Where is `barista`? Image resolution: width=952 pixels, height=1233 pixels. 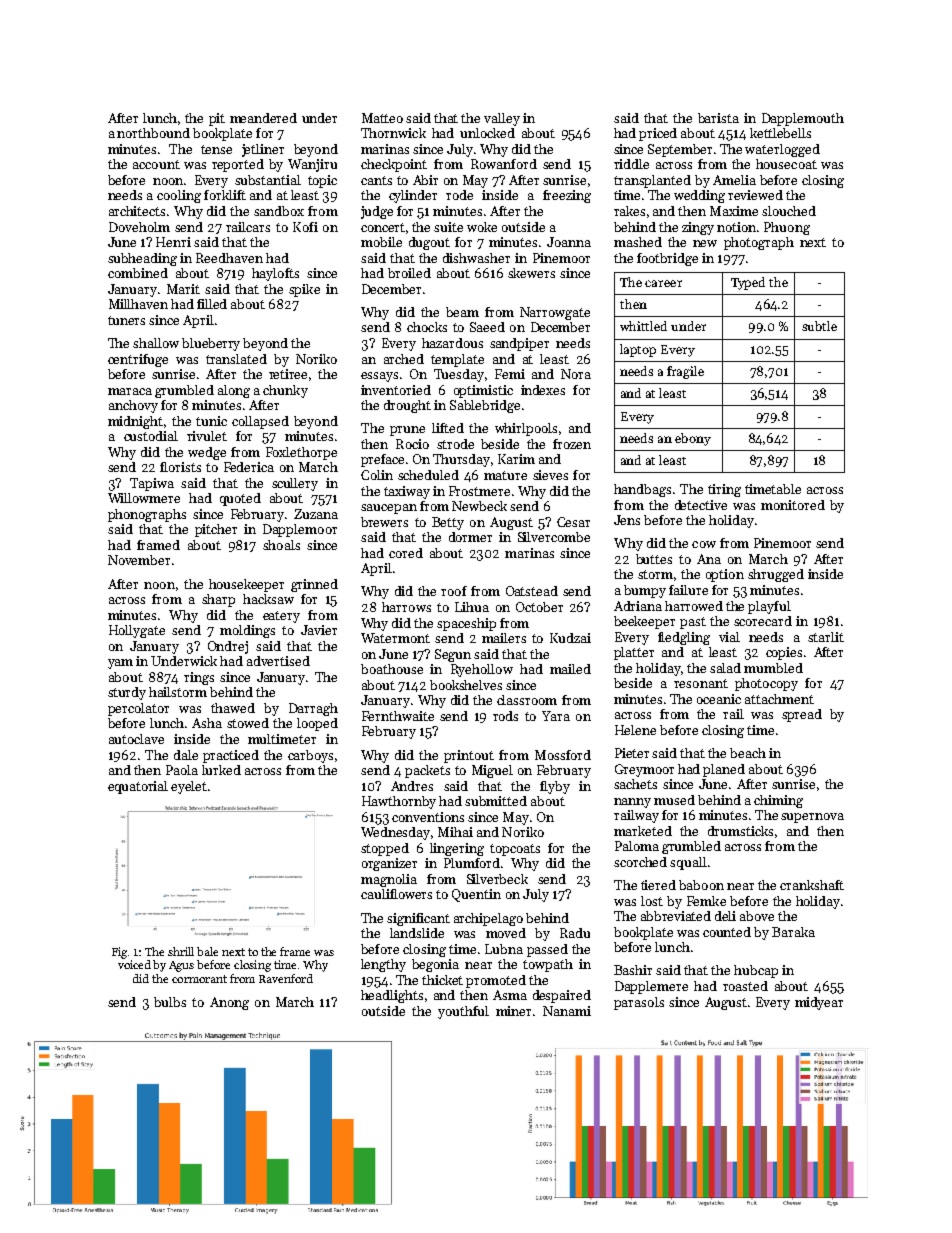 barista is located at coordinates (718, 118).
